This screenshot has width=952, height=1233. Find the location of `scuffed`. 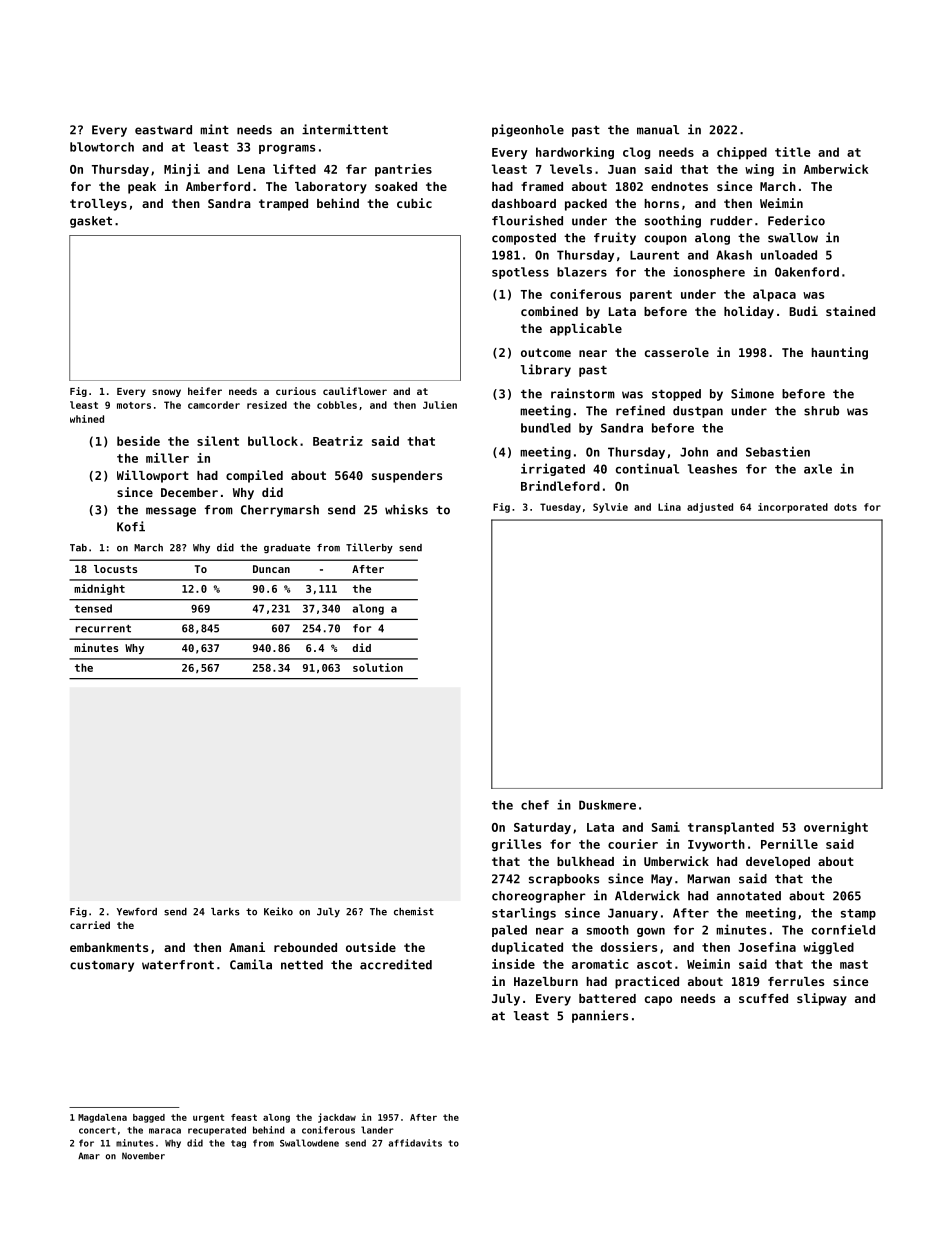

scuffed is located at coordinates (763, 998).
